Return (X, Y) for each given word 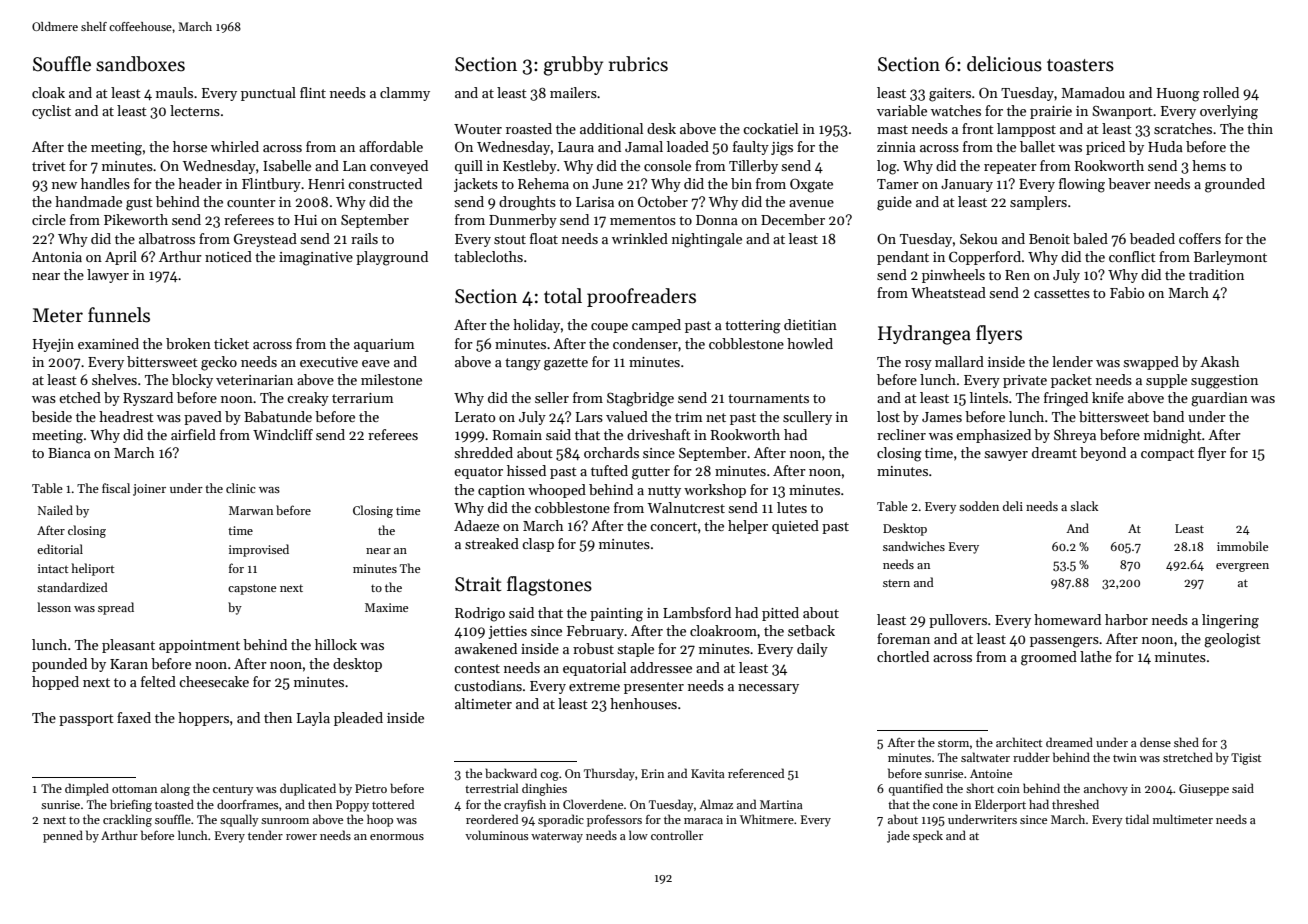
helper (748, 527)
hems (1209, 165)
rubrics (638, 64)
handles (105, 183)
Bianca (69, 453)
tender (265, 835)
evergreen (1242, 567)
